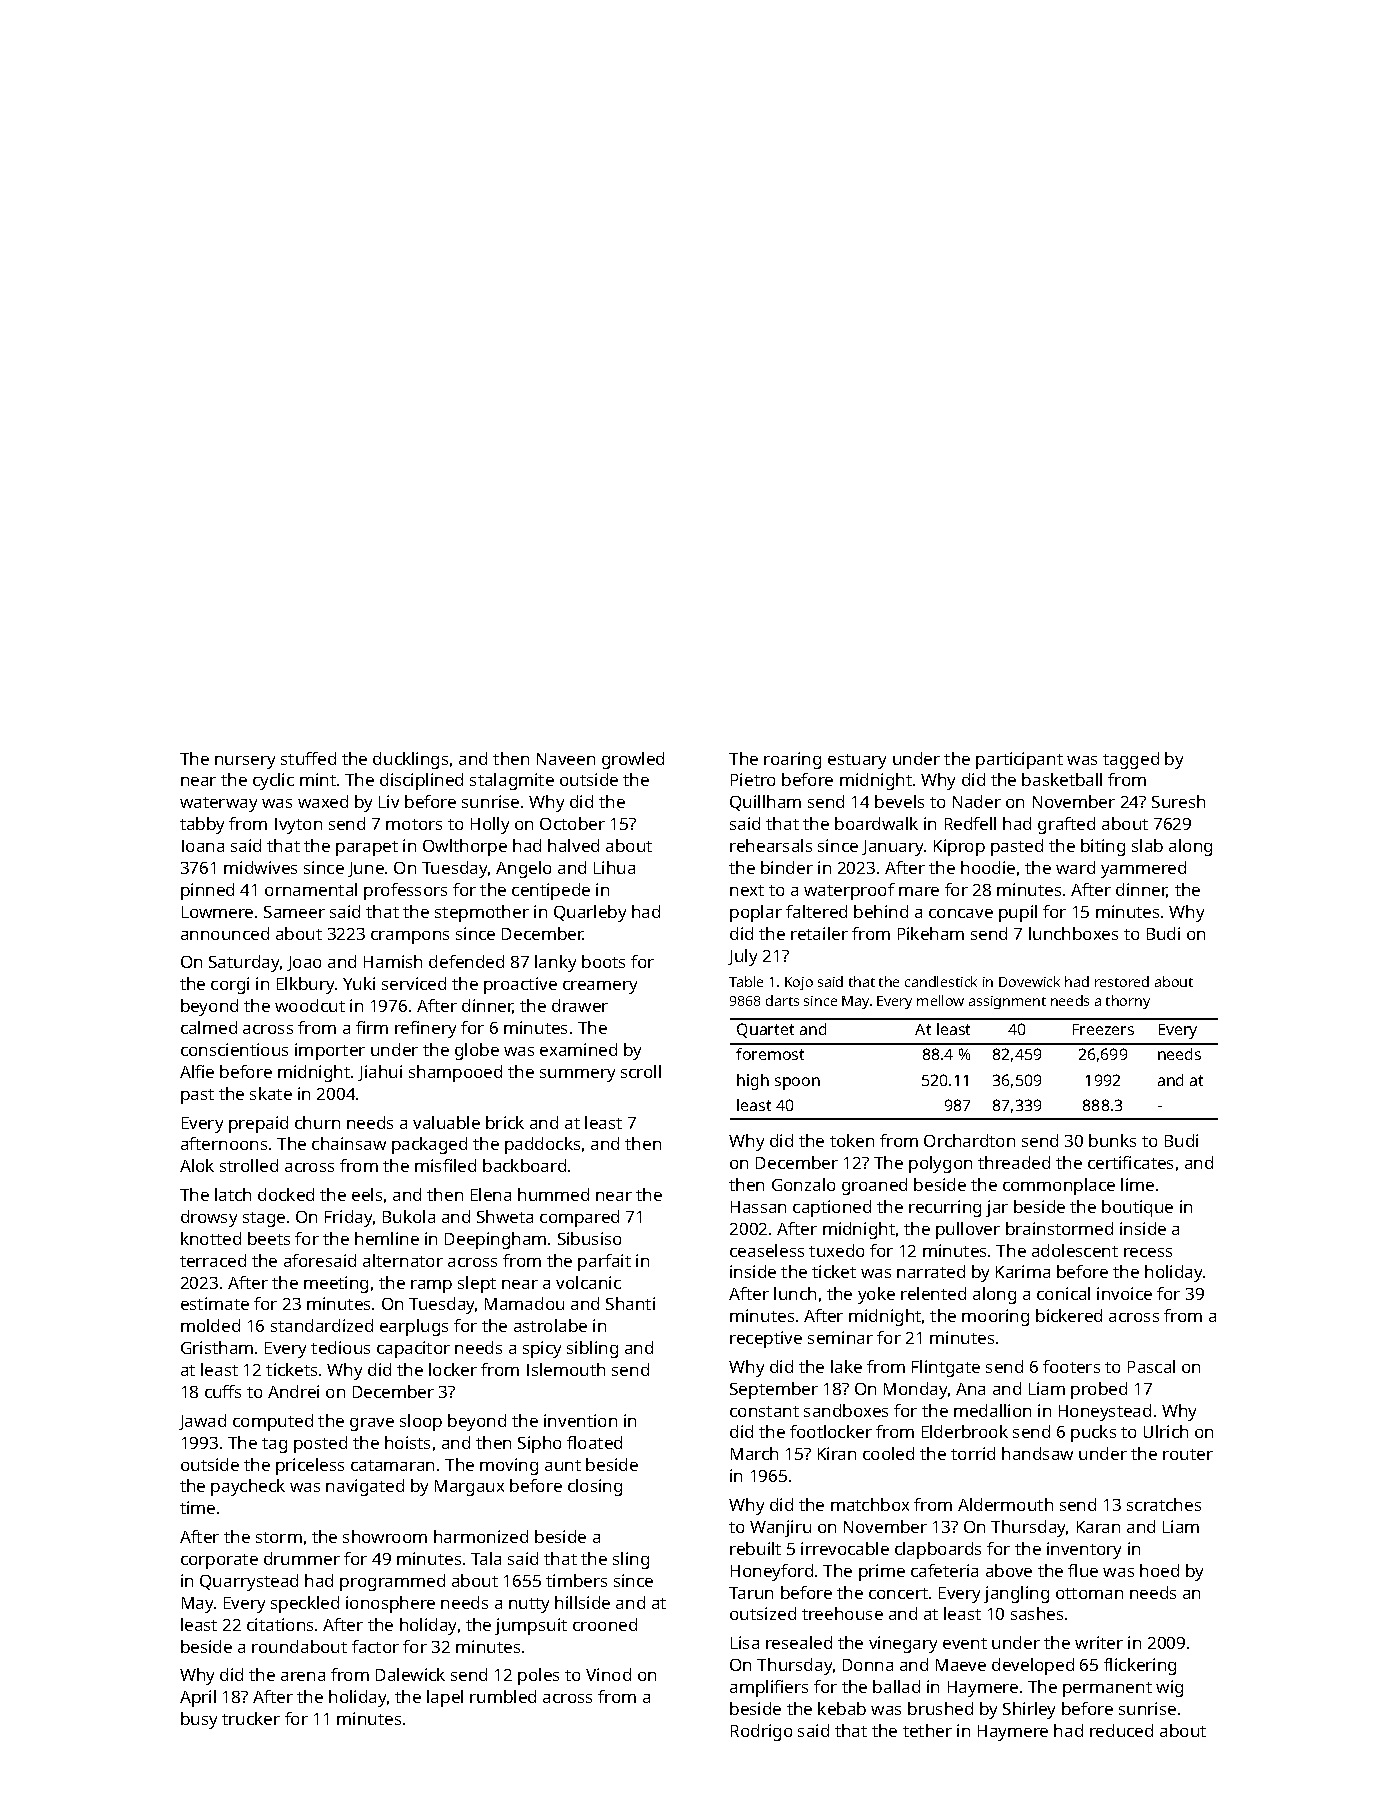  What do you see at coordinates (1151, 1366) in the document?
I see `Pascal` at bounding box center [1151, 1366].
